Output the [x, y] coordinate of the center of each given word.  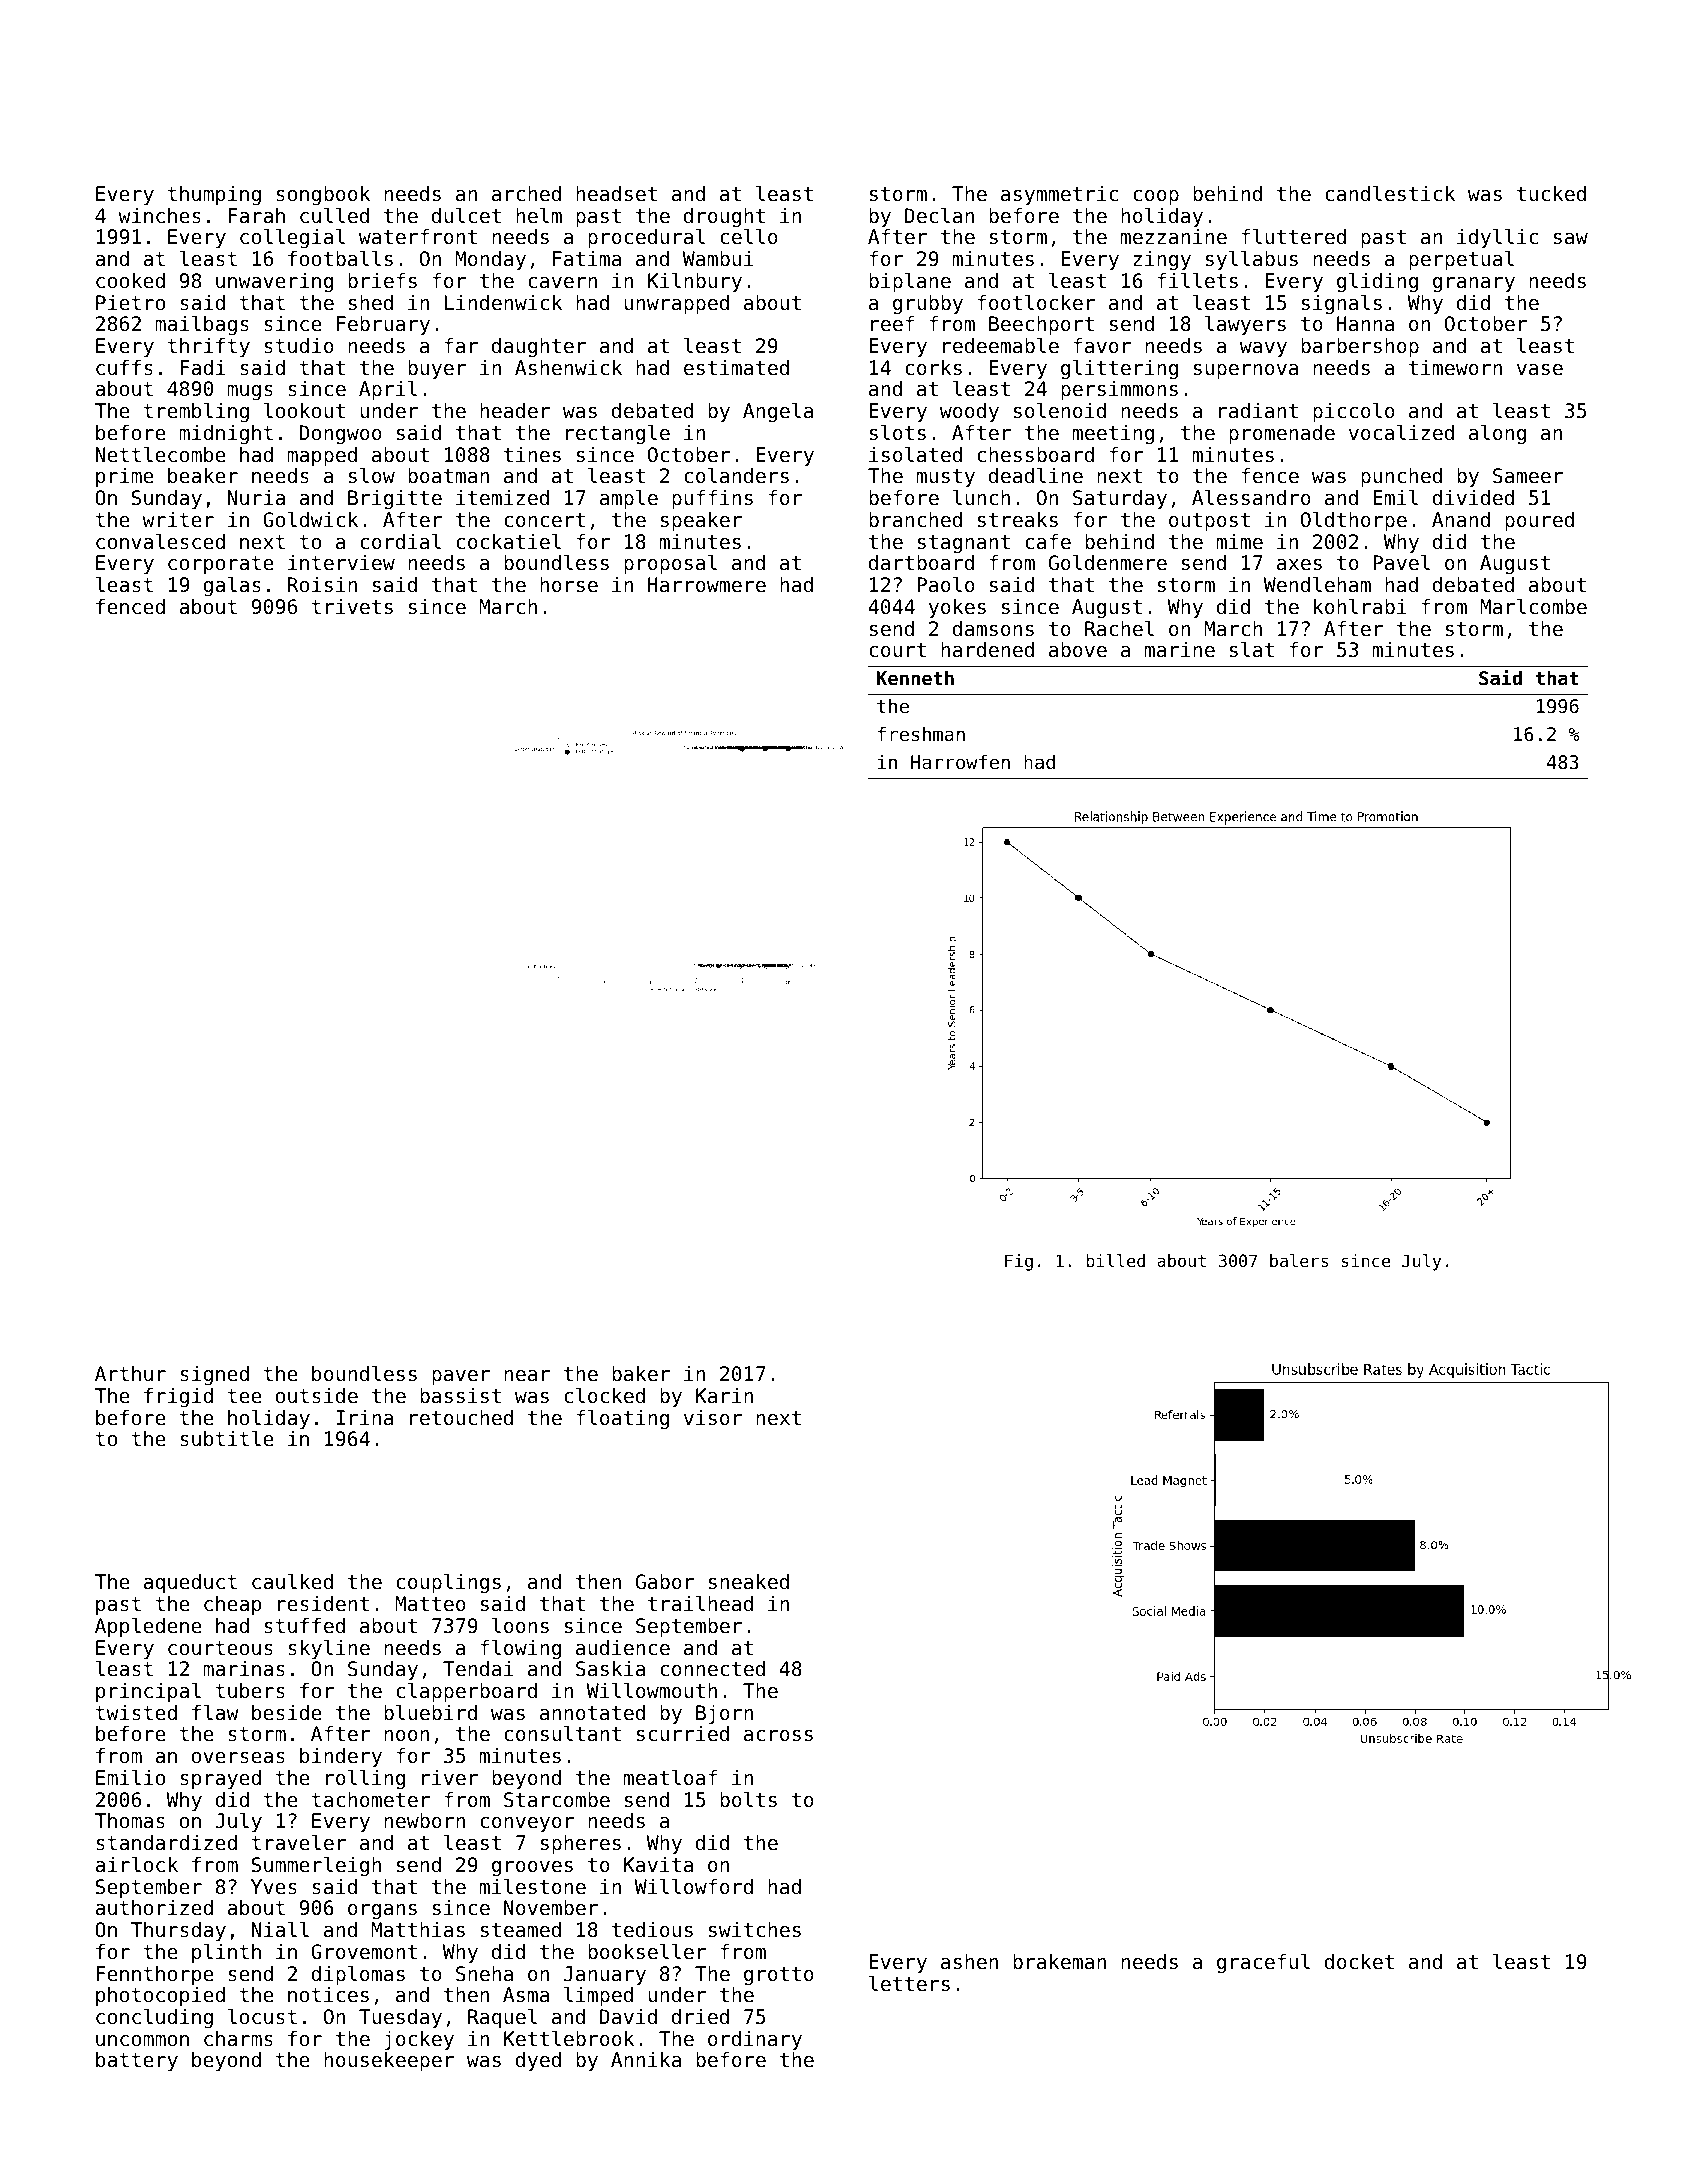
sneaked [749, 1582]
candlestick [1390, 193]
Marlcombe [1533, 606]
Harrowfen [960, 762]
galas [232, 586]
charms [238, 2039]
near [527, 1376]
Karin [724, 1395]
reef [892, 324]
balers [1299, 1260]
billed [1116, 1260]
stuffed [304, 1626]
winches [159, 216]
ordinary [755, 2040]
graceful [1263, 1963]
